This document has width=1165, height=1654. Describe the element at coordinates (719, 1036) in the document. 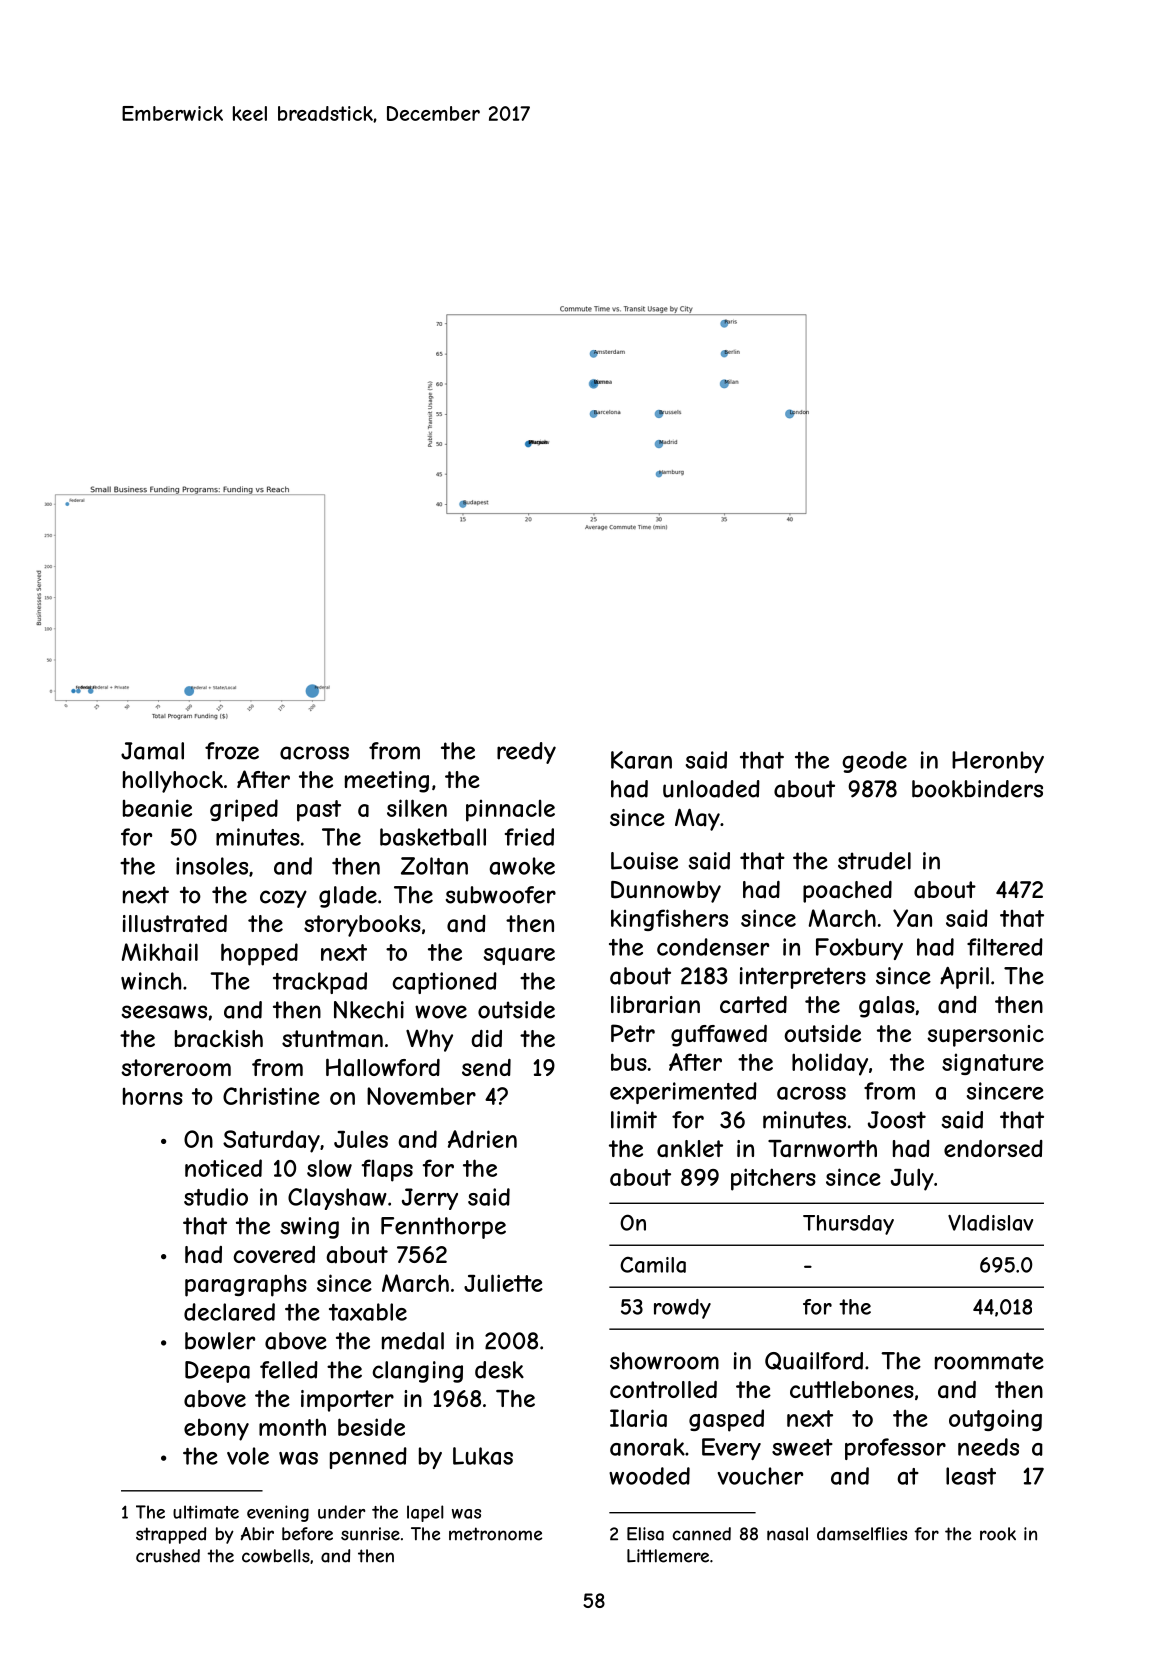

I see `guffawed` at that location.
